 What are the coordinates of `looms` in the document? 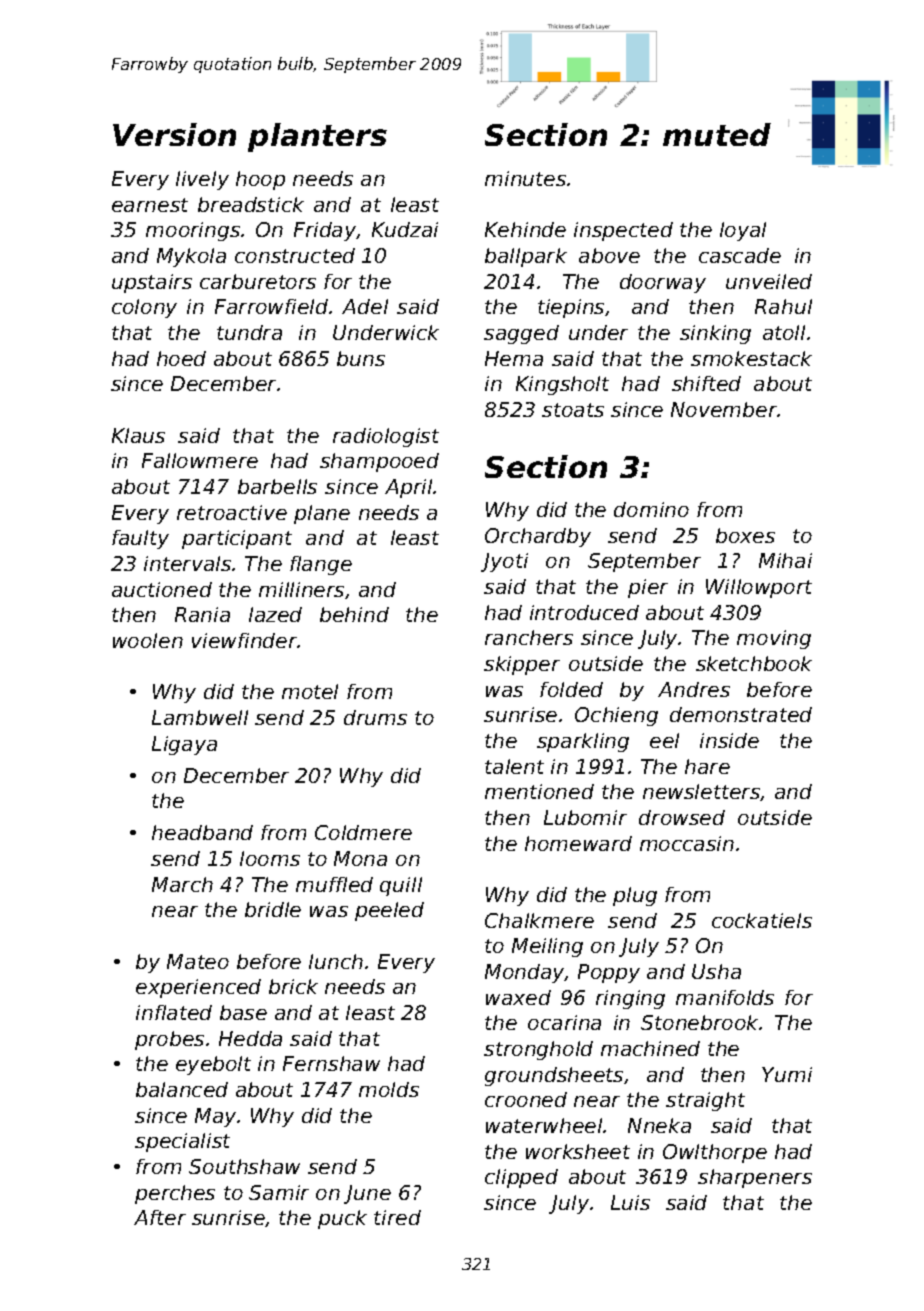 It's located at (270, 858).
